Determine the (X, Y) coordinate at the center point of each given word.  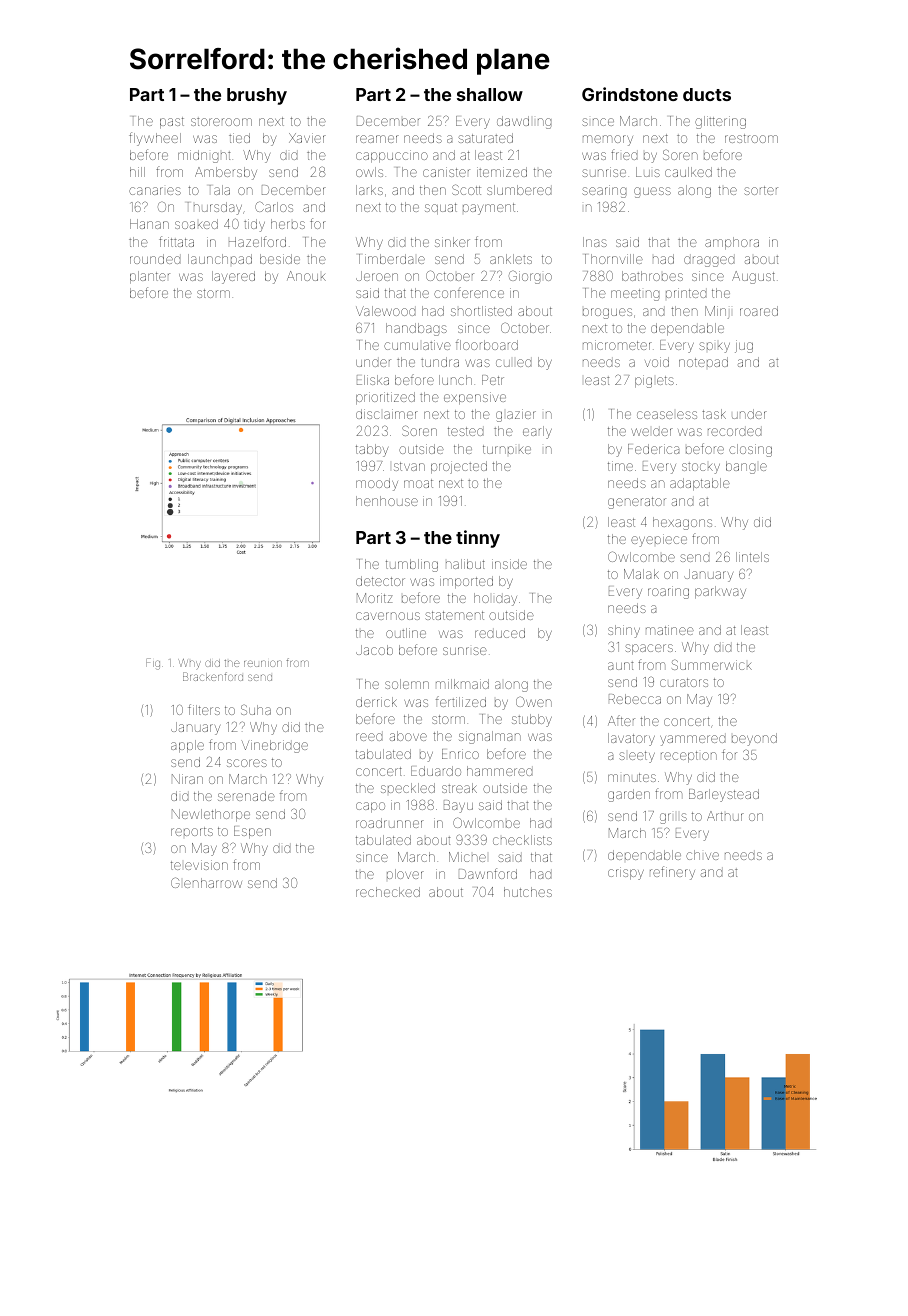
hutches (528, 892)
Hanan (149, 224)
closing (750, 450)
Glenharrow (206, 882)
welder (652, 432)
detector (380, 581)
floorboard (487, 344)
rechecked (388, 892)
